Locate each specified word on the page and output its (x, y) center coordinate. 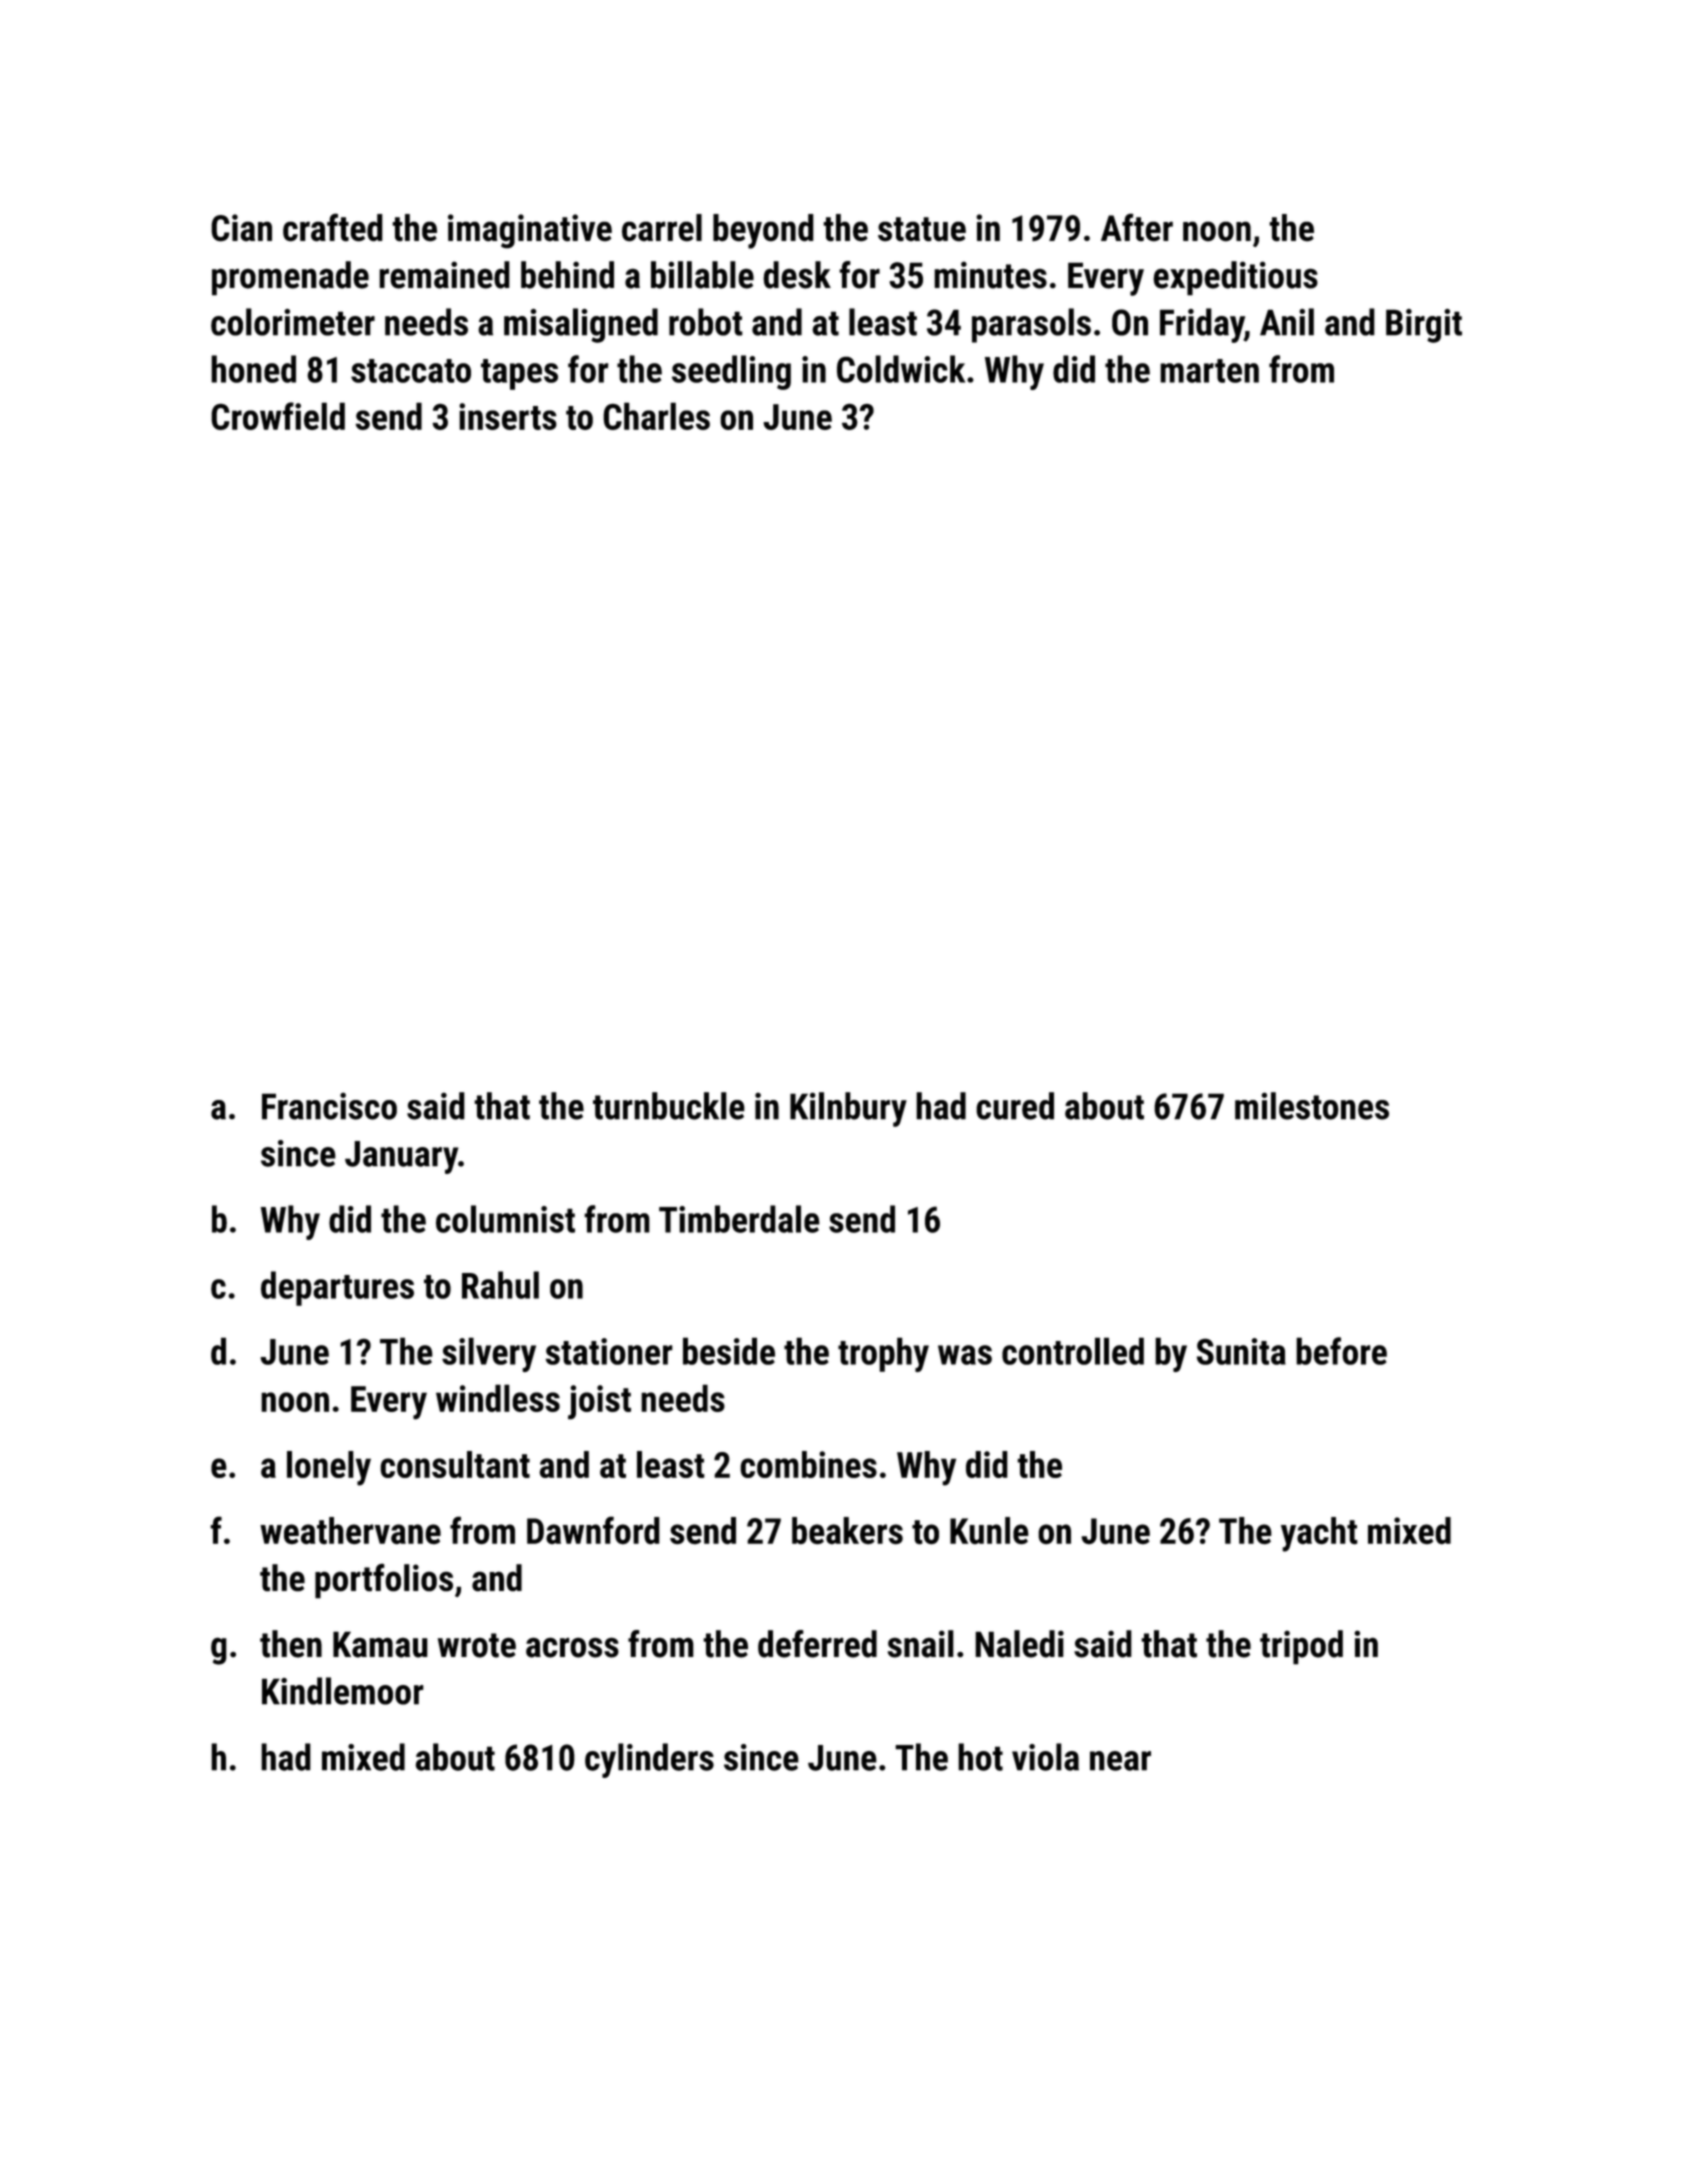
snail (921, 1644)
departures (337, 1288)
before (1341, 1351)
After (1137, 227)
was (965, 1355)
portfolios (384, 1581)
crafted (333, 227)
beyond (763, 231)
